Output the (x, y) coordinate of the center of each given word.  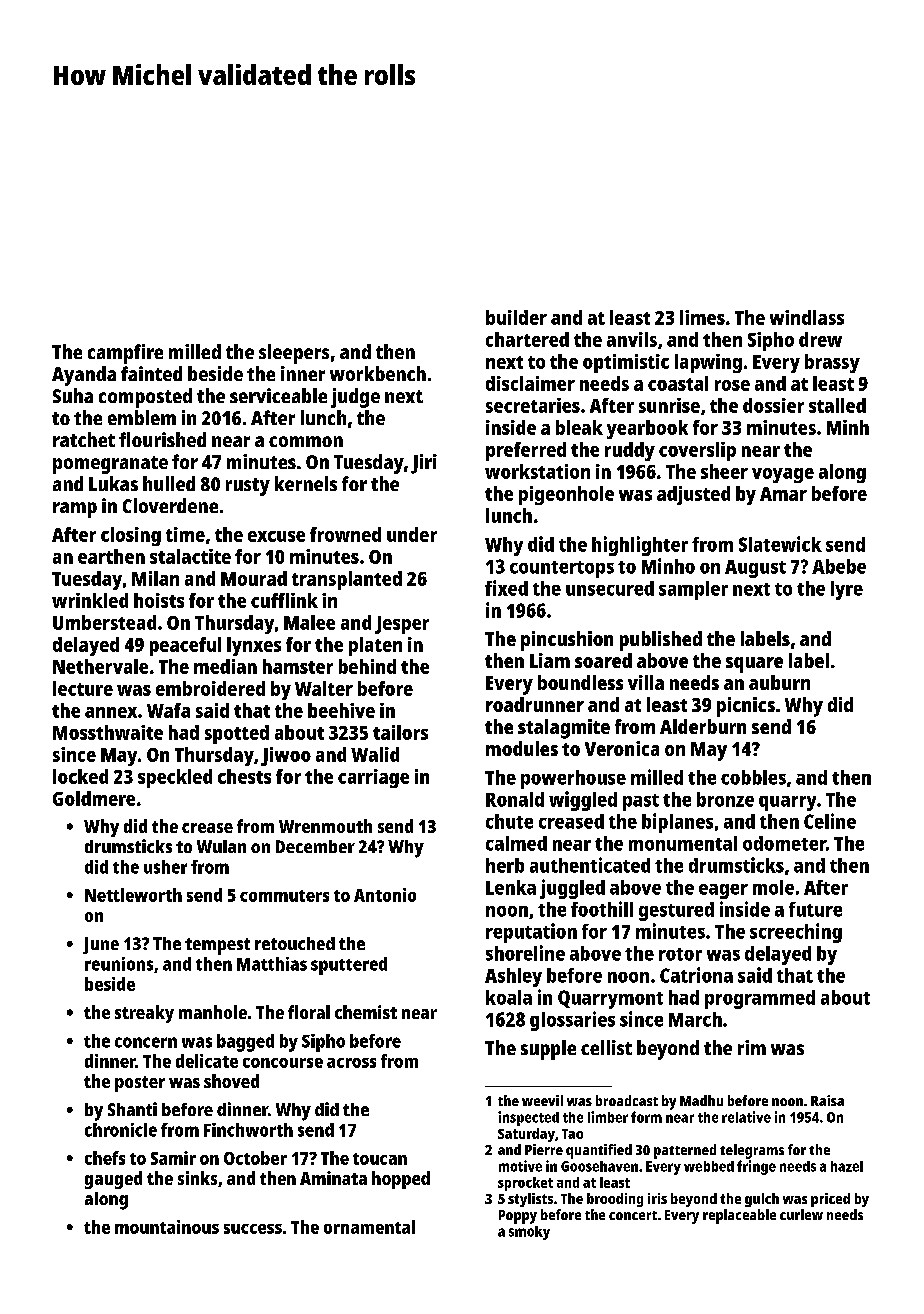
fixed (506, 588)
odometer (784, 843)
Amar (783, 494)
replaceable (739, 1216)
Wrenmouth (325, 826)
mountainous (167, 1227)
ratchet (84, 439)
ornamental (369, 1227)
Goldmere (94, 798)
